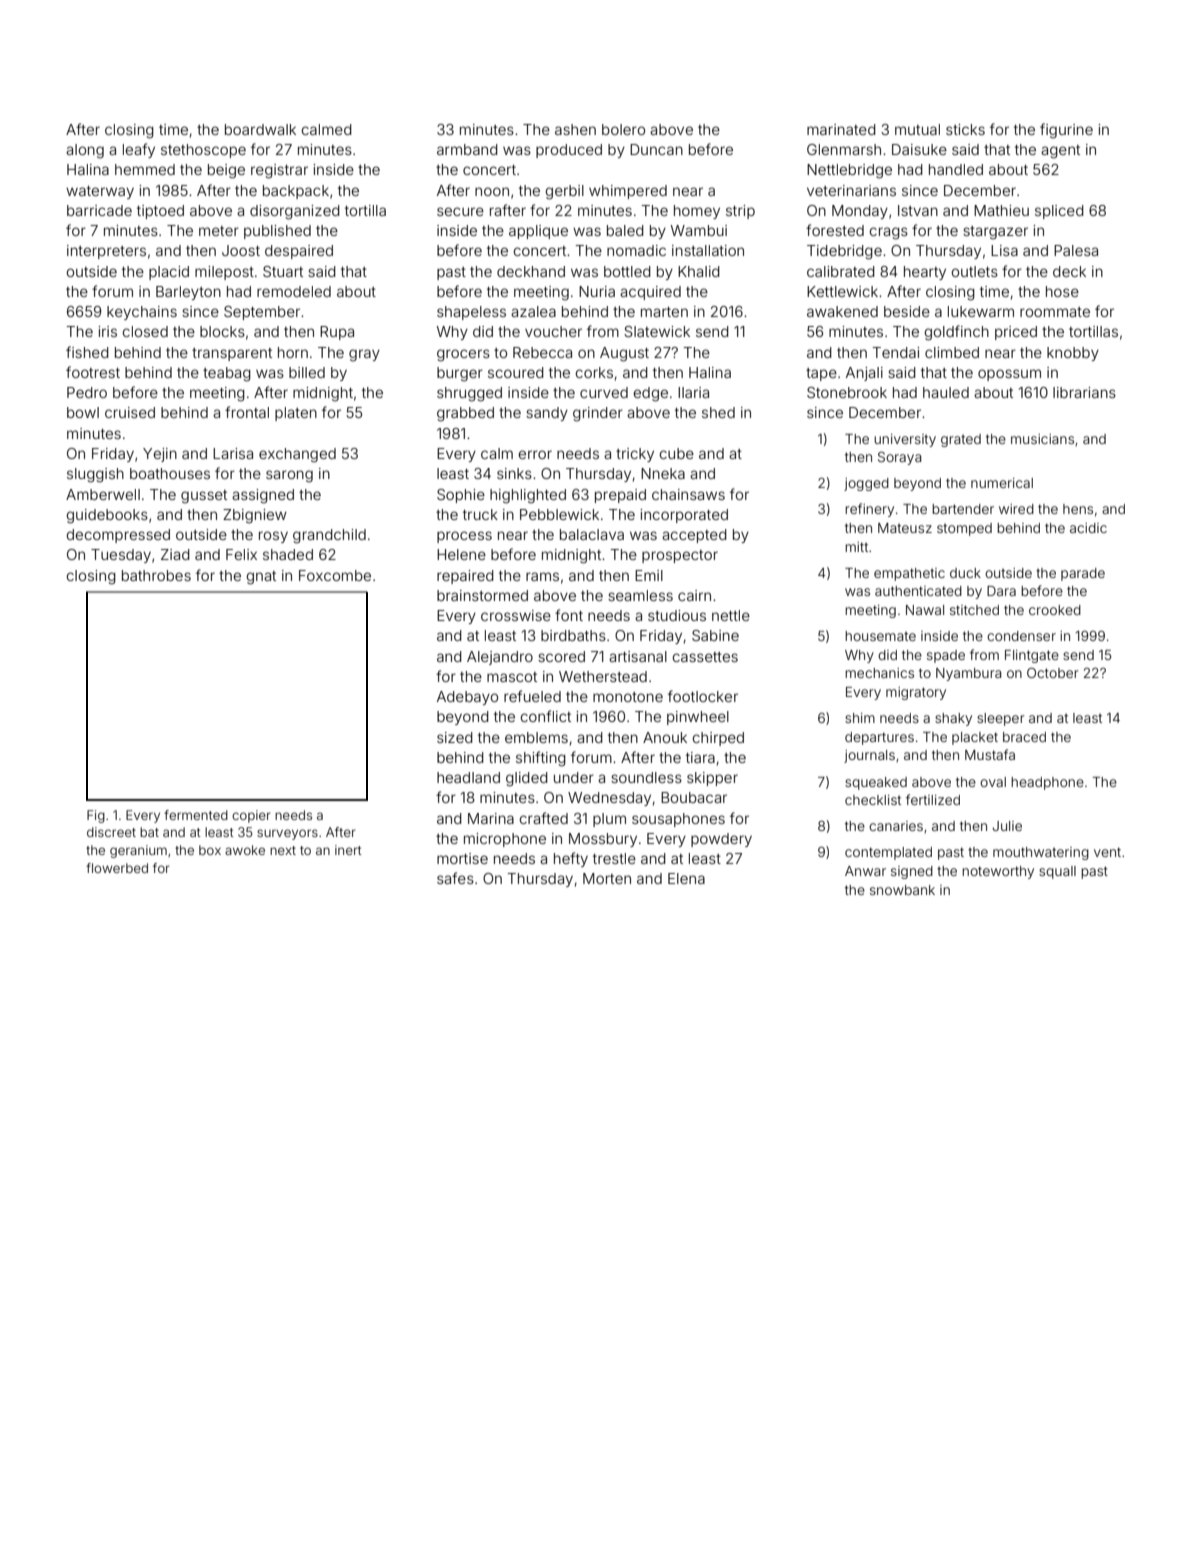 This screenshot has width=1194, height=1545. Describe the element at coordinates (1024, 737) in the screenshot. I see `braced` at that location.
